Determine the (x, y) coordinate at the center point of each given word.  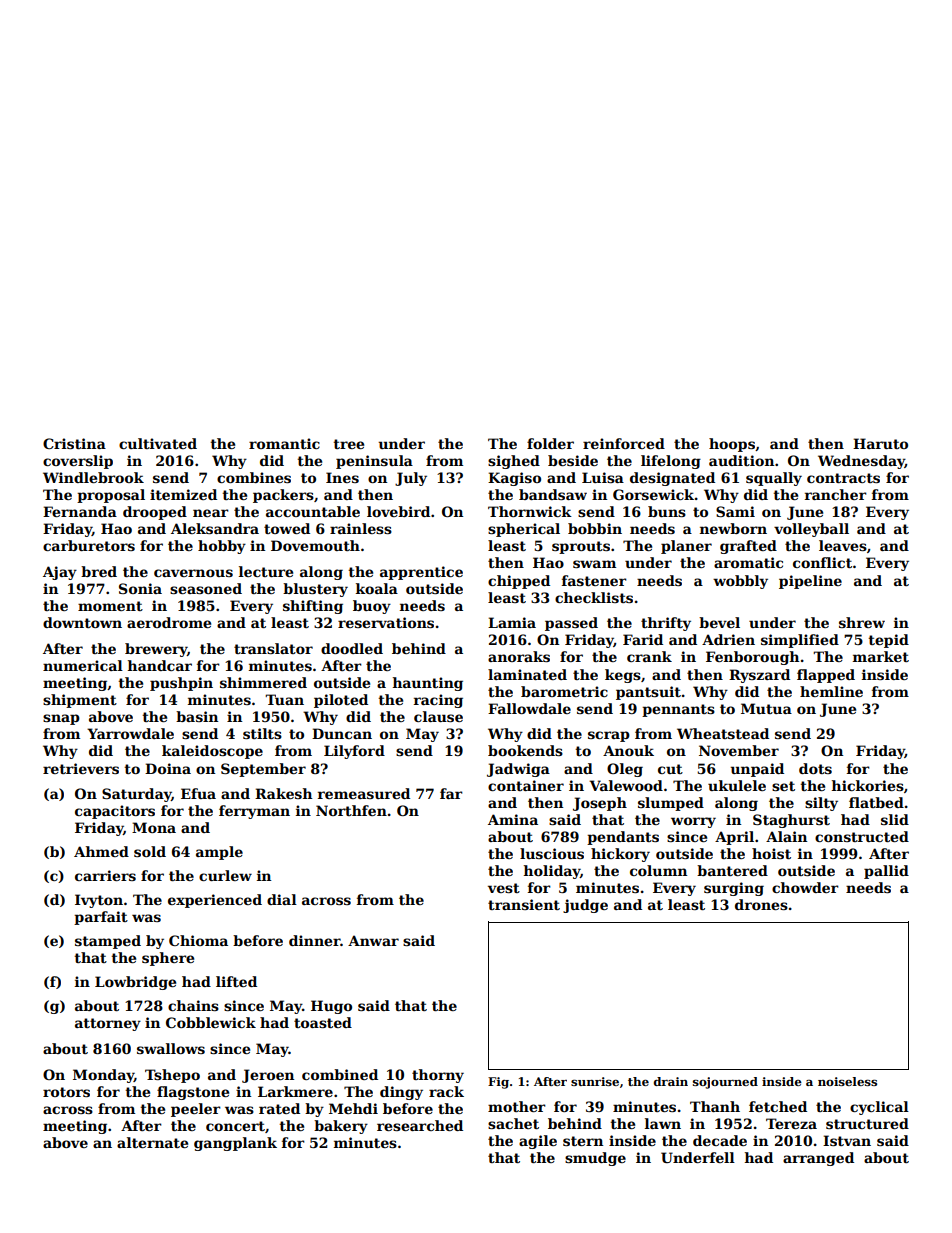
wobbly (740, 582)
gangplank (235, 1144)
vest (504, 888)
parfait (101, 918)
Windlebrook (93, 477)
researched (420, 1125)
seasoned (206, 588)
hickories (868, 785)
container (526, 785)
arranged (818, 1159)
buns (667, 511)
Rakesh (283, 793)
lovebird (398, 511)
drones (761, 904)
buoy (372, 607)
